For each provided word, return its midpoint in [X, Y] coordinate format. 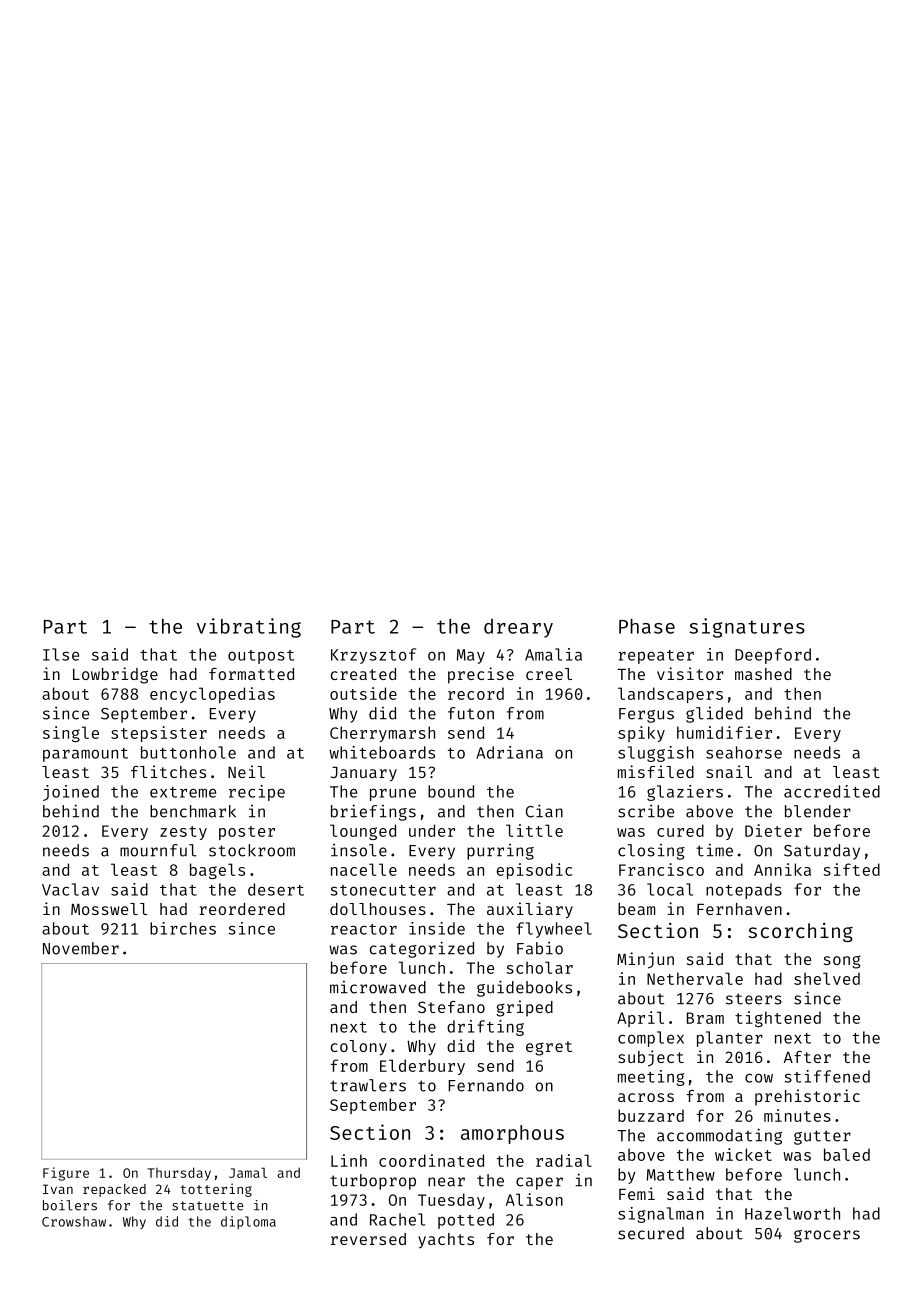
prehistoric [807, 1097]
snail [729, 771]
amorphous [512, 1134]
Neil [246, 771]
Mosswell [109, 909]
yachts [446, 1241]
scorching [801, 932]
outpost [261, 657]
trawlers [368, 1085]
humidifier [724, 732]
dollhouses [378, 909]
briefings [373, 812]
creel [549, 674]
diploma [248, 1222]
